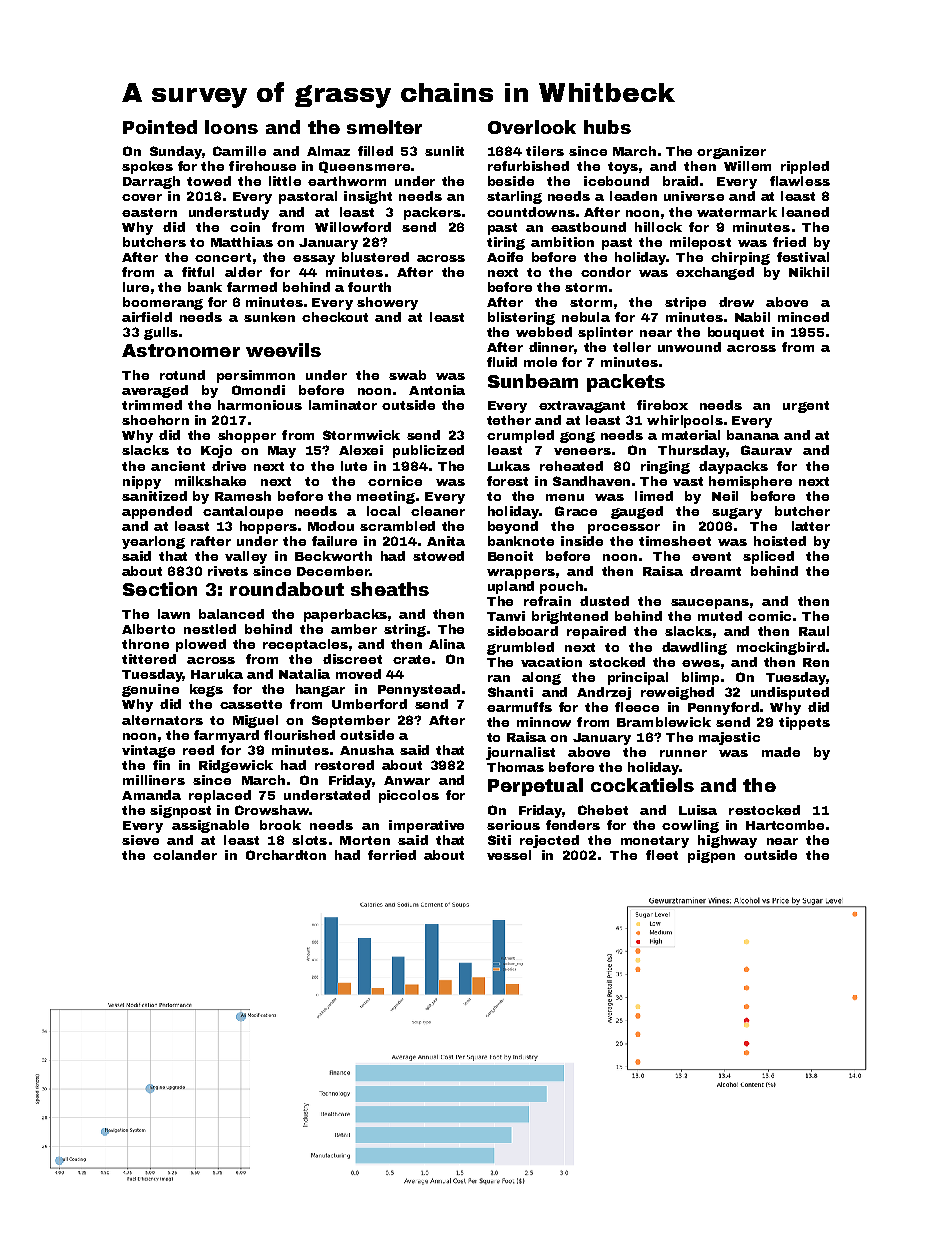  Describe the element at coordinates (805, 167) in the screenshot. I see `rippled` at that location.
